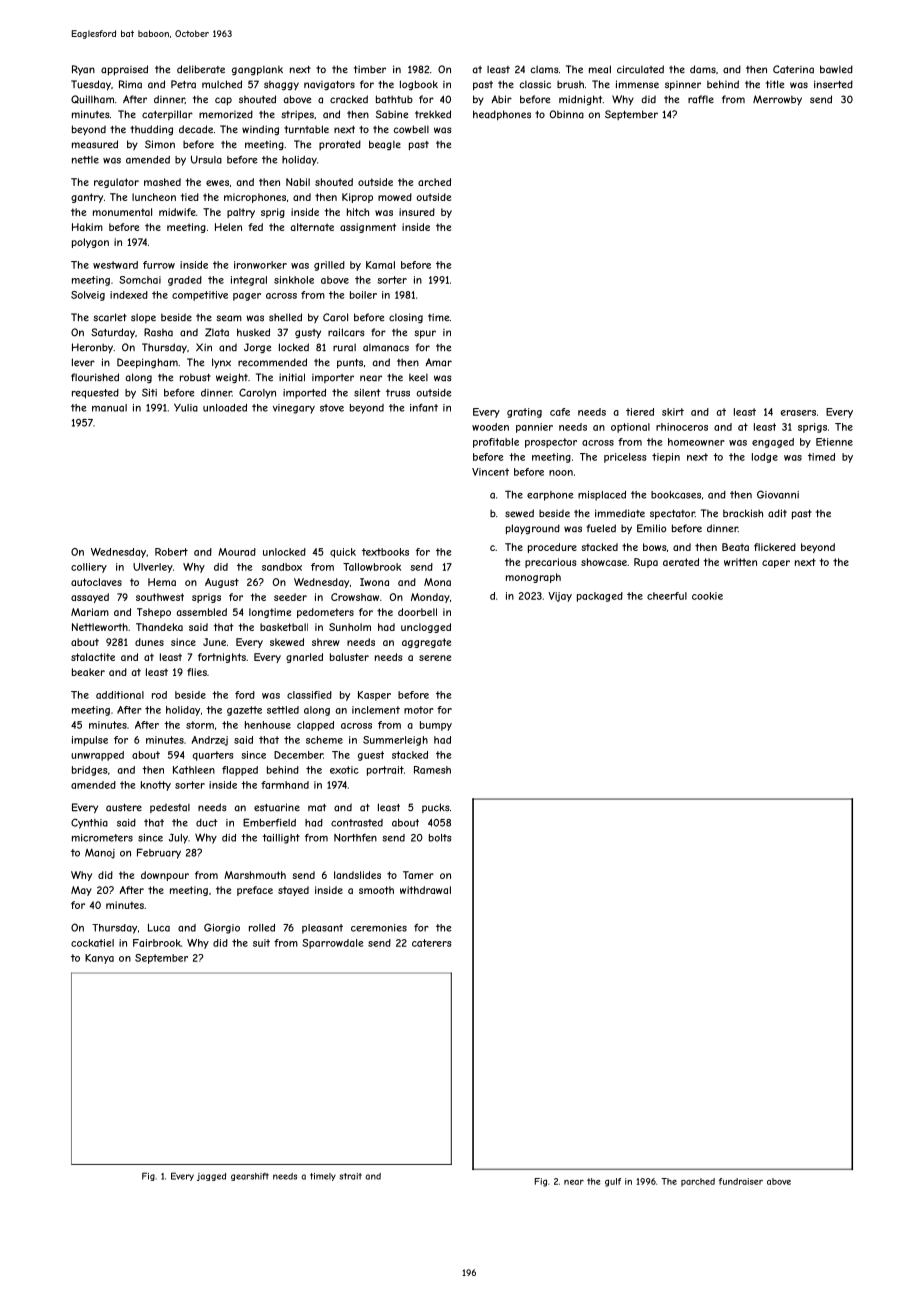  What do you see at coordinates (600, 69) in the screenshot?
I see `meal` at bounding box center [600, 69].
